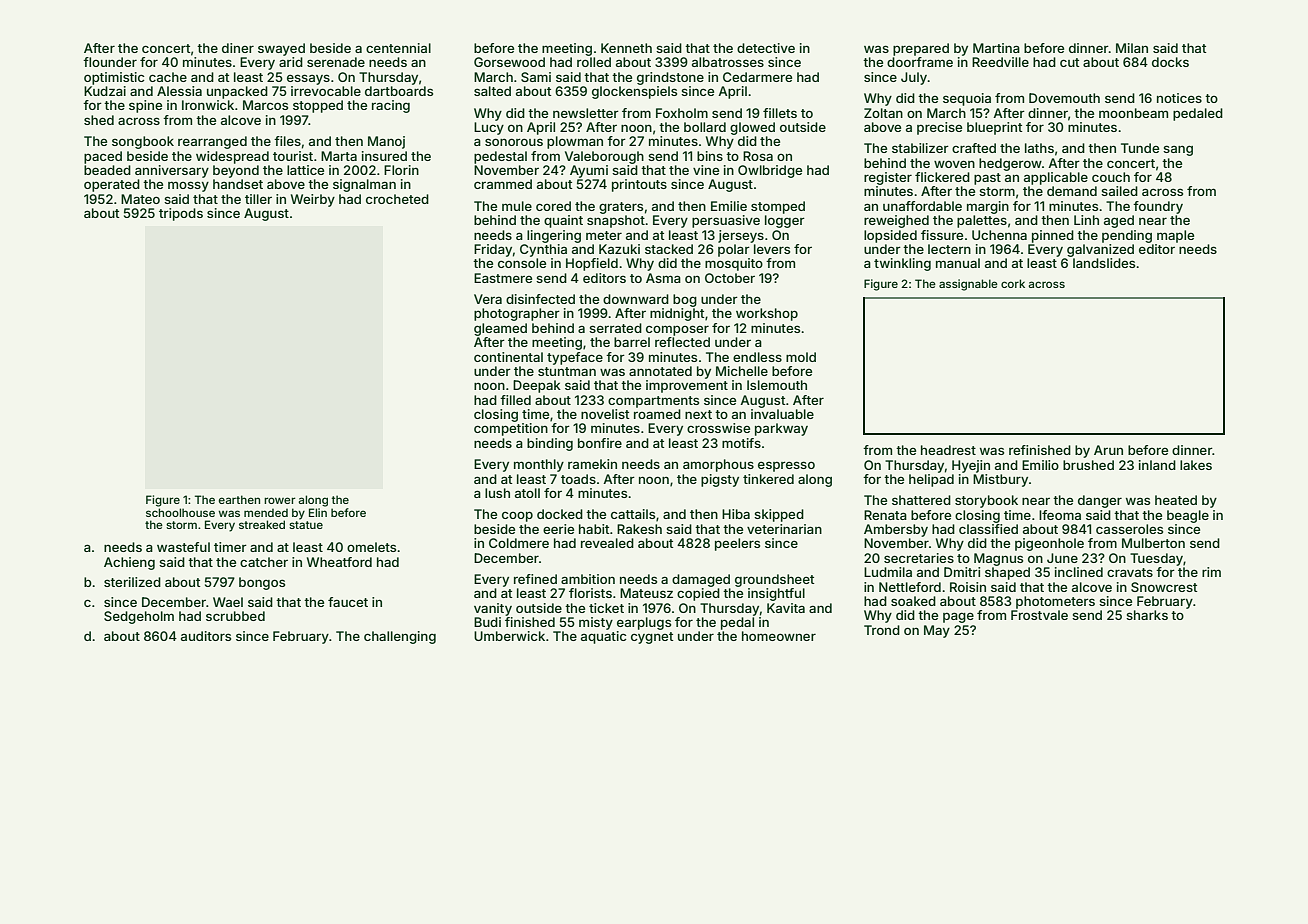 This image has width=1308, height=924. What do you see at coordinates (493, 250) in the image?
I see `Friday` at bounding box center [493, 250].
